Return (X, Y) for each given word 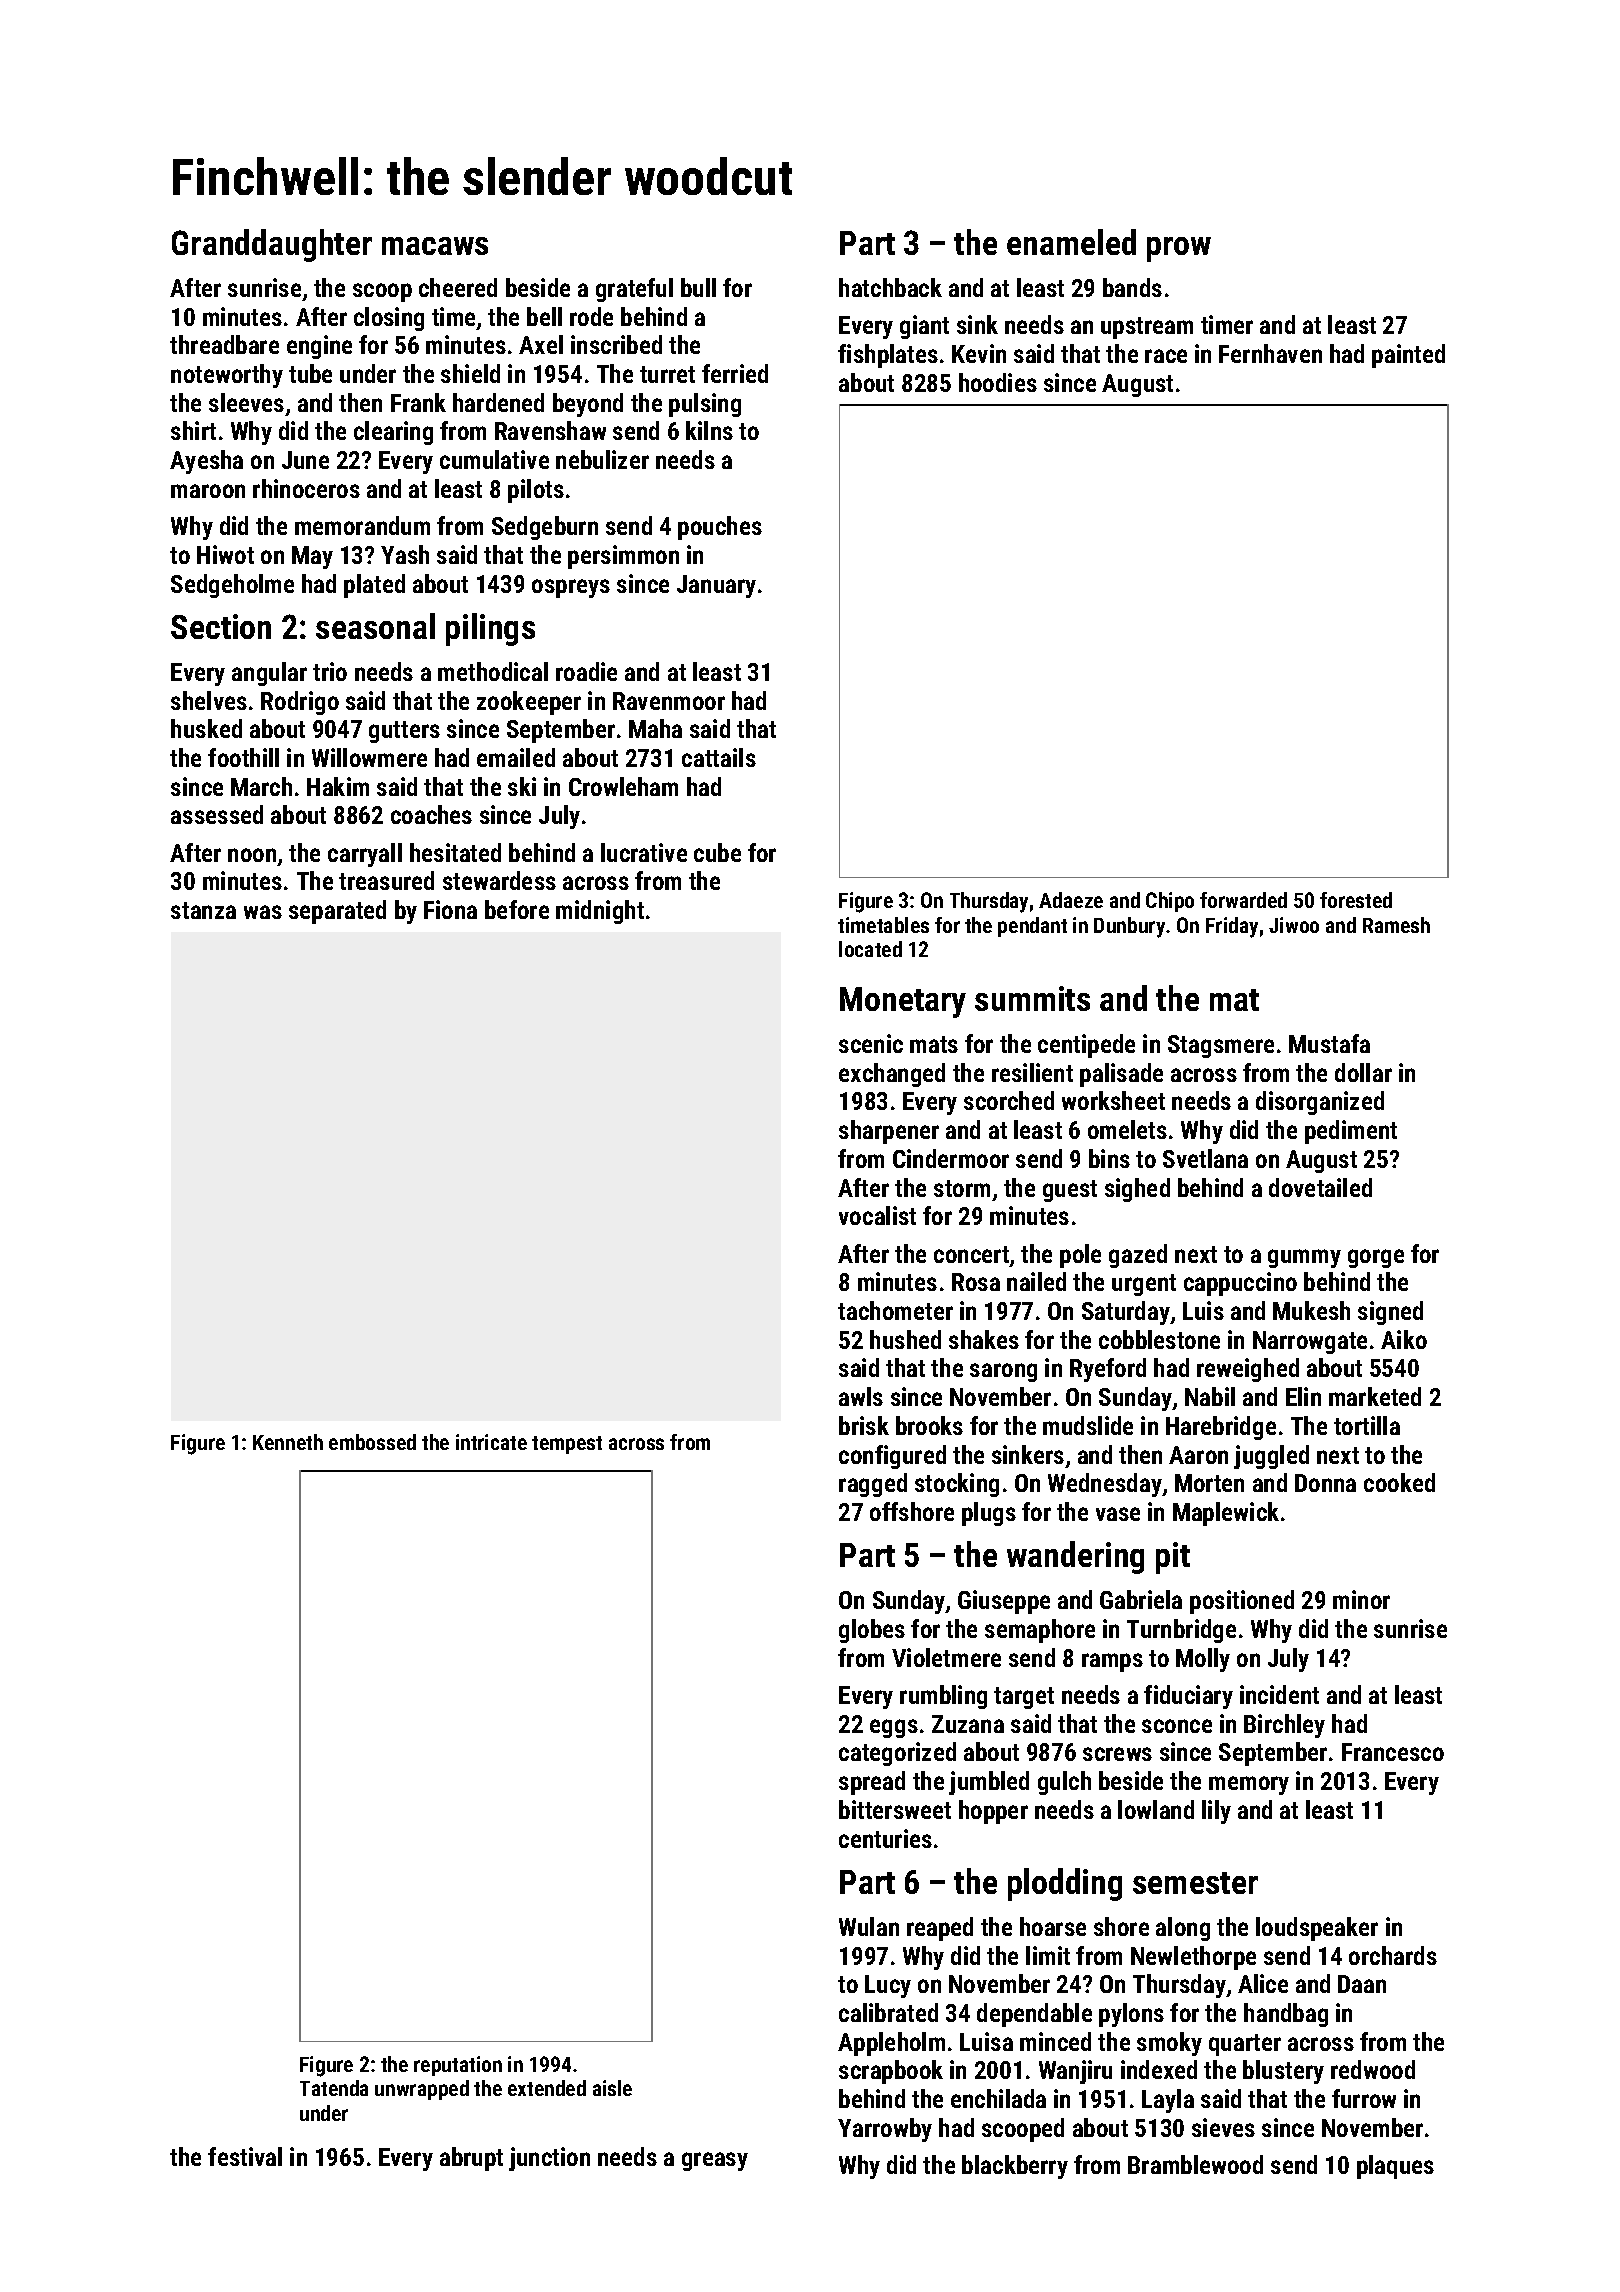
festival (245, 2156)
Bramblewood (1195, 2164)
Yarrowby (885, 2130)
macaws (435, 246)
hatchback (890, 287)
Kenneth (288, 1442)
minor (1361, 1599)
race (1166, 356)
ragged (873, 1485)
